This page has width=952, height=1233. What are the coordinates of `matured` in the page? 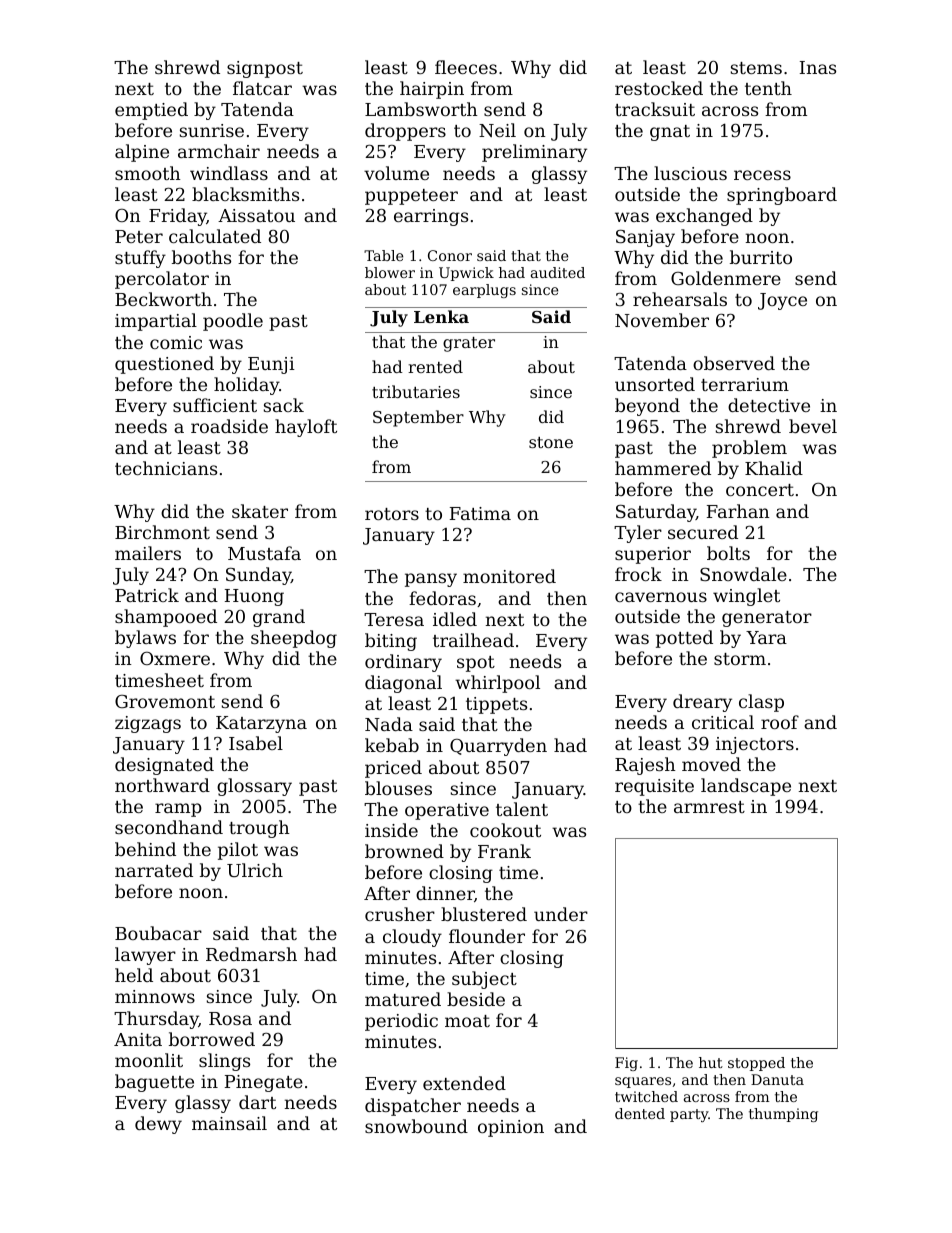 It's located at (403, 999).
